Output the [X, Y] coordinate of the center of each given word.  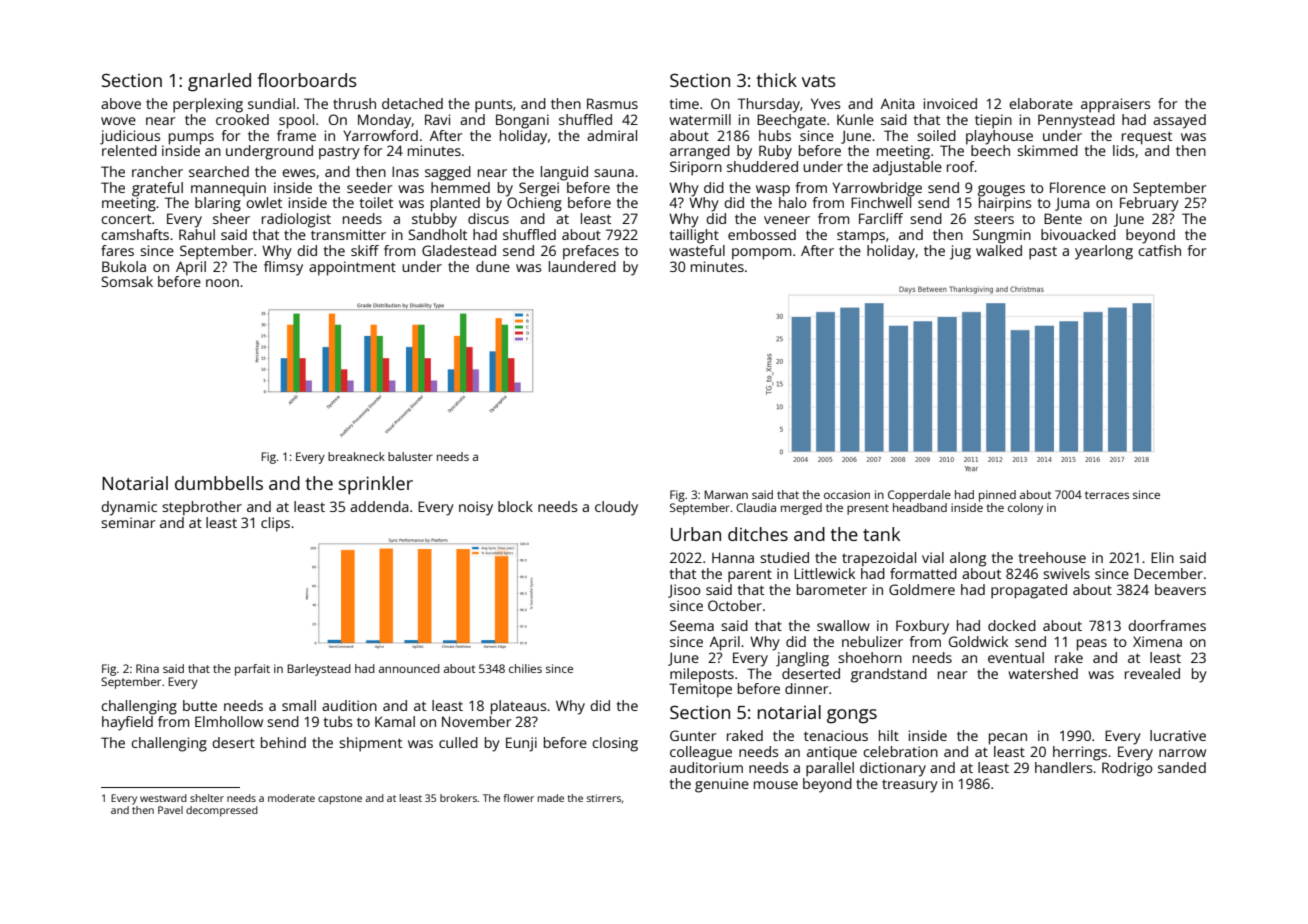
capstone [340, 800]
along [968, 559]
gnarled [219, 82]
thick [777, 80]
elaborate [1041, 103]
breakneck [356, 456]
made [551, 798]
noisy [476, 508]
